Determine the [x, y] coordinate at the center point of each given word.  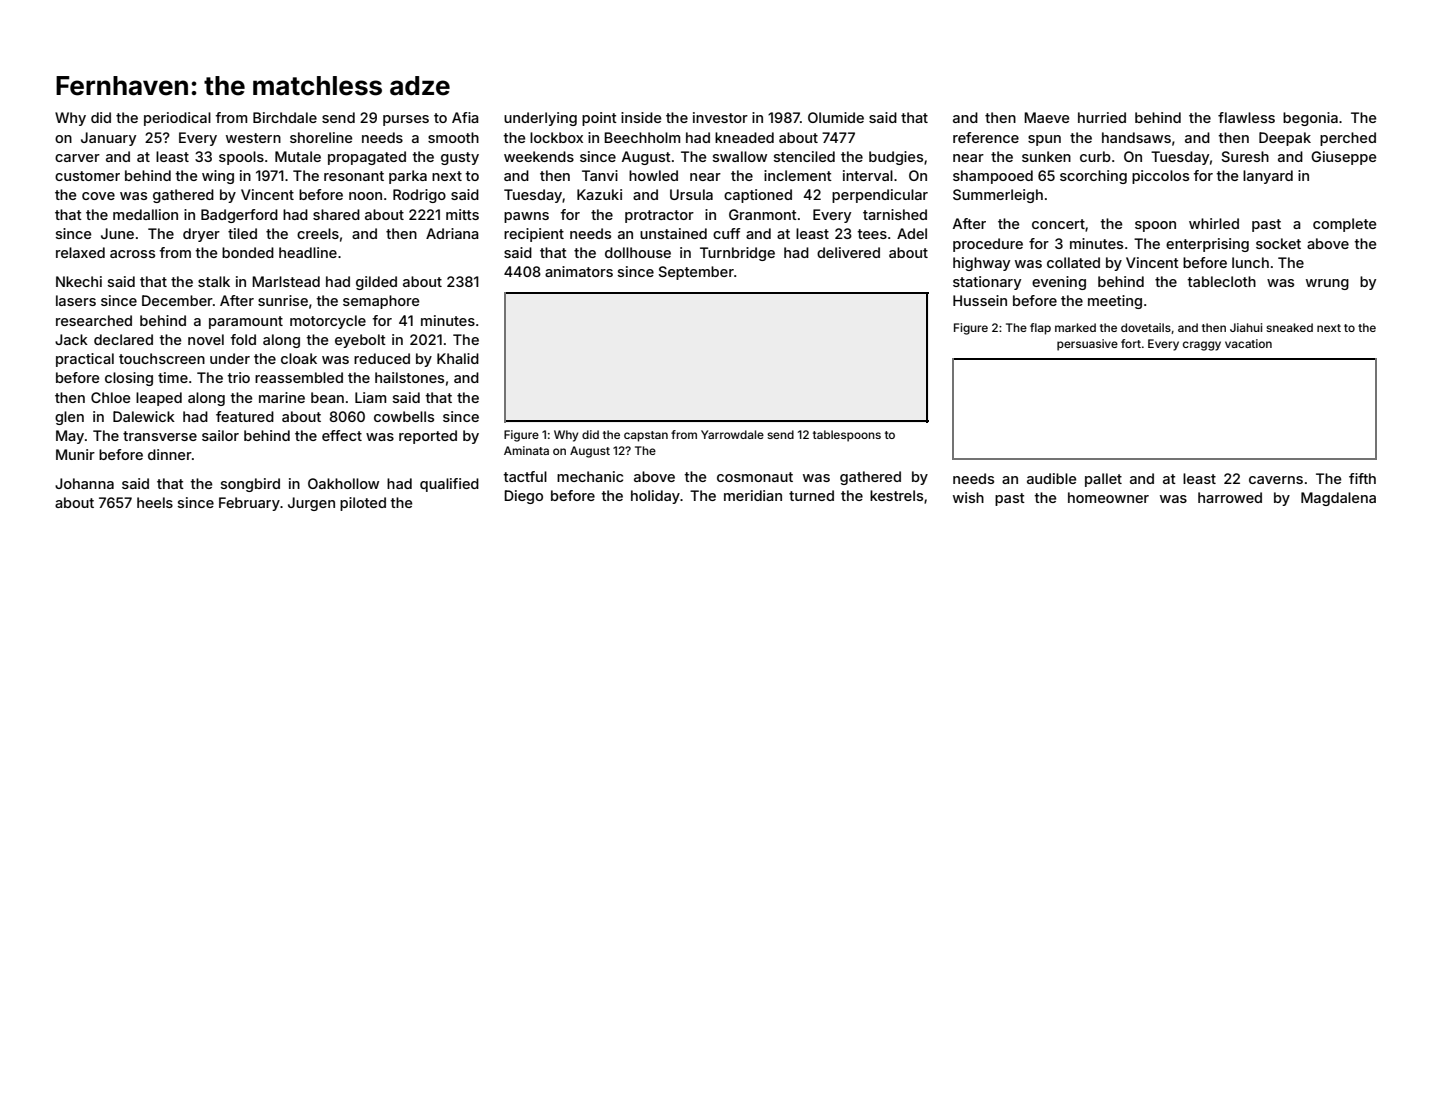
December [177, 300]
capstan [646, 436]
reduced [382, 358]
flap [1040, 329]
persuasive [1087, 345]
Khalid [458, 358]
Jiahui [1246, 327]
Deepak [1285, 139]
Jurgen [311, 504]
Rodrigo [419, 196]
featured [245, 416]
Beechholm [642, 137]
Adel [912, 233]
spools [241, 158]
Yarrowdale [732, 434]
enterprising [1207, 245]
